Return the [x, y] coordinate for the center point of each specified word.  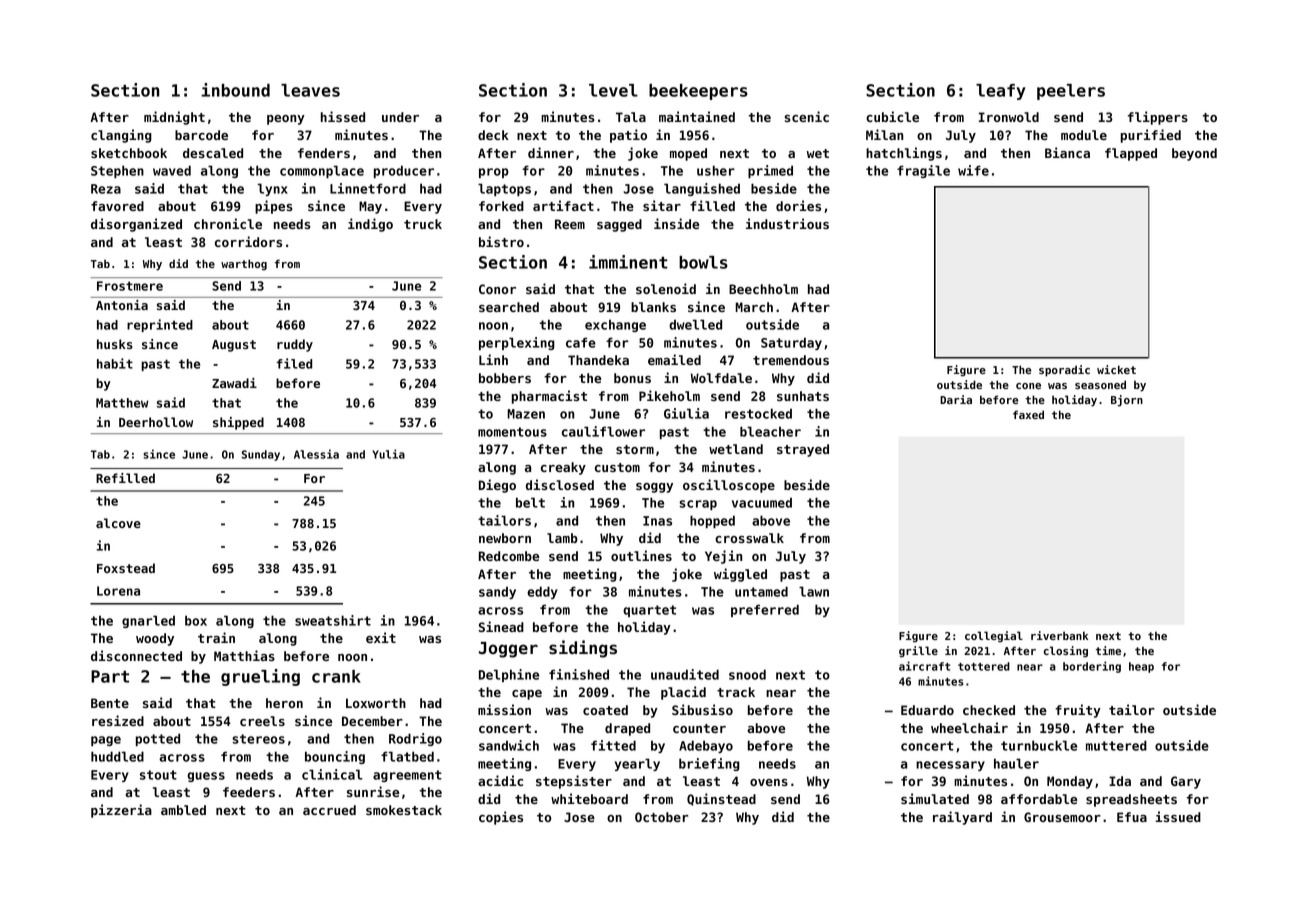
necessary [950, 766]
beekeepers [698, 92]
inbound [235, 90]
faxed [1028, 414]
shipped [238, 423]
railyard [962, 818]
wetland [736, 449]
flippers [1158, 118]
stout [158, 775]
